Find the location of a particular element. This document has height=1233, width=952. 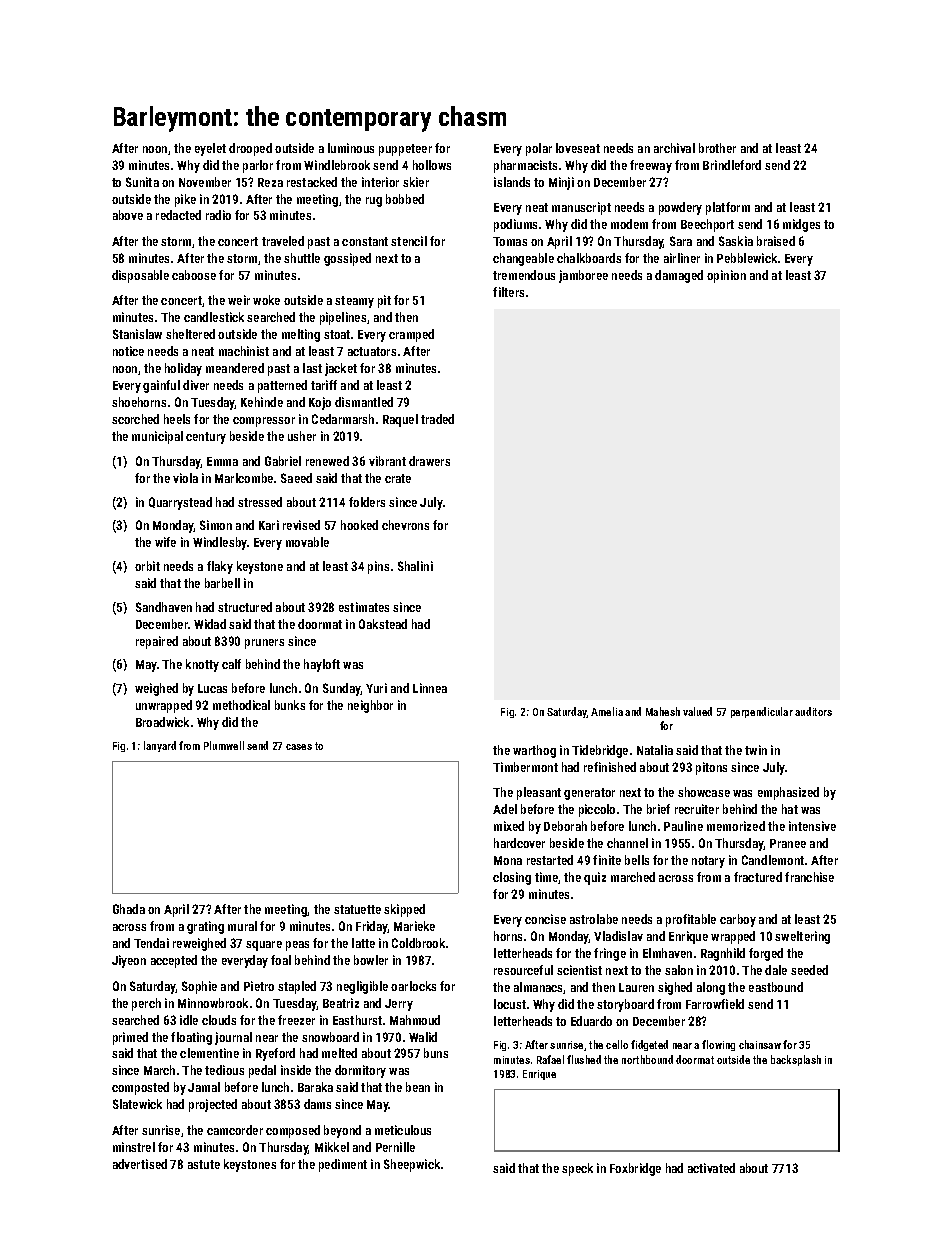

eyelet is located at coordinates (210, 149).
